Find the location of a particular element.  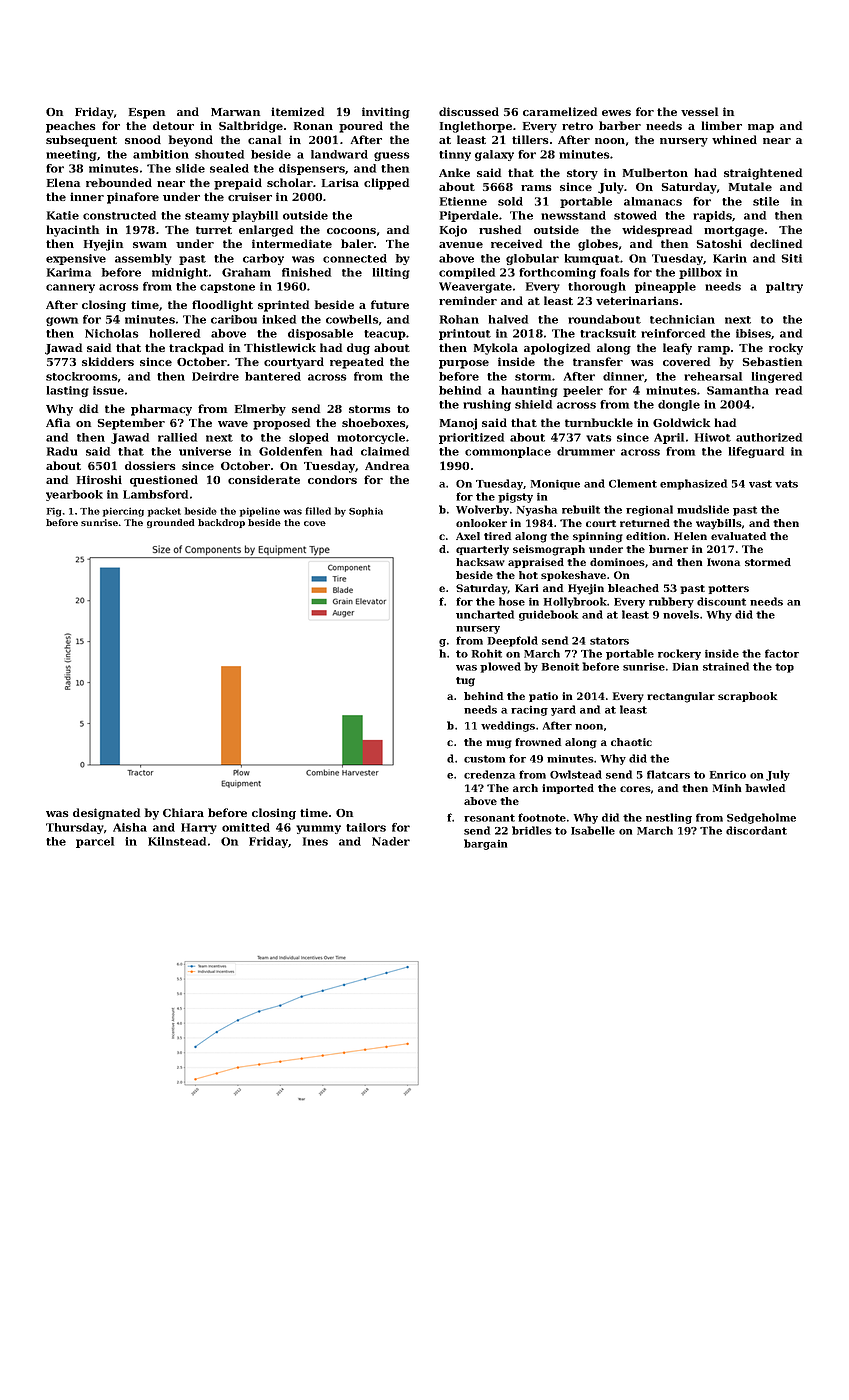

ewes is located at coordinates (616, 113).
